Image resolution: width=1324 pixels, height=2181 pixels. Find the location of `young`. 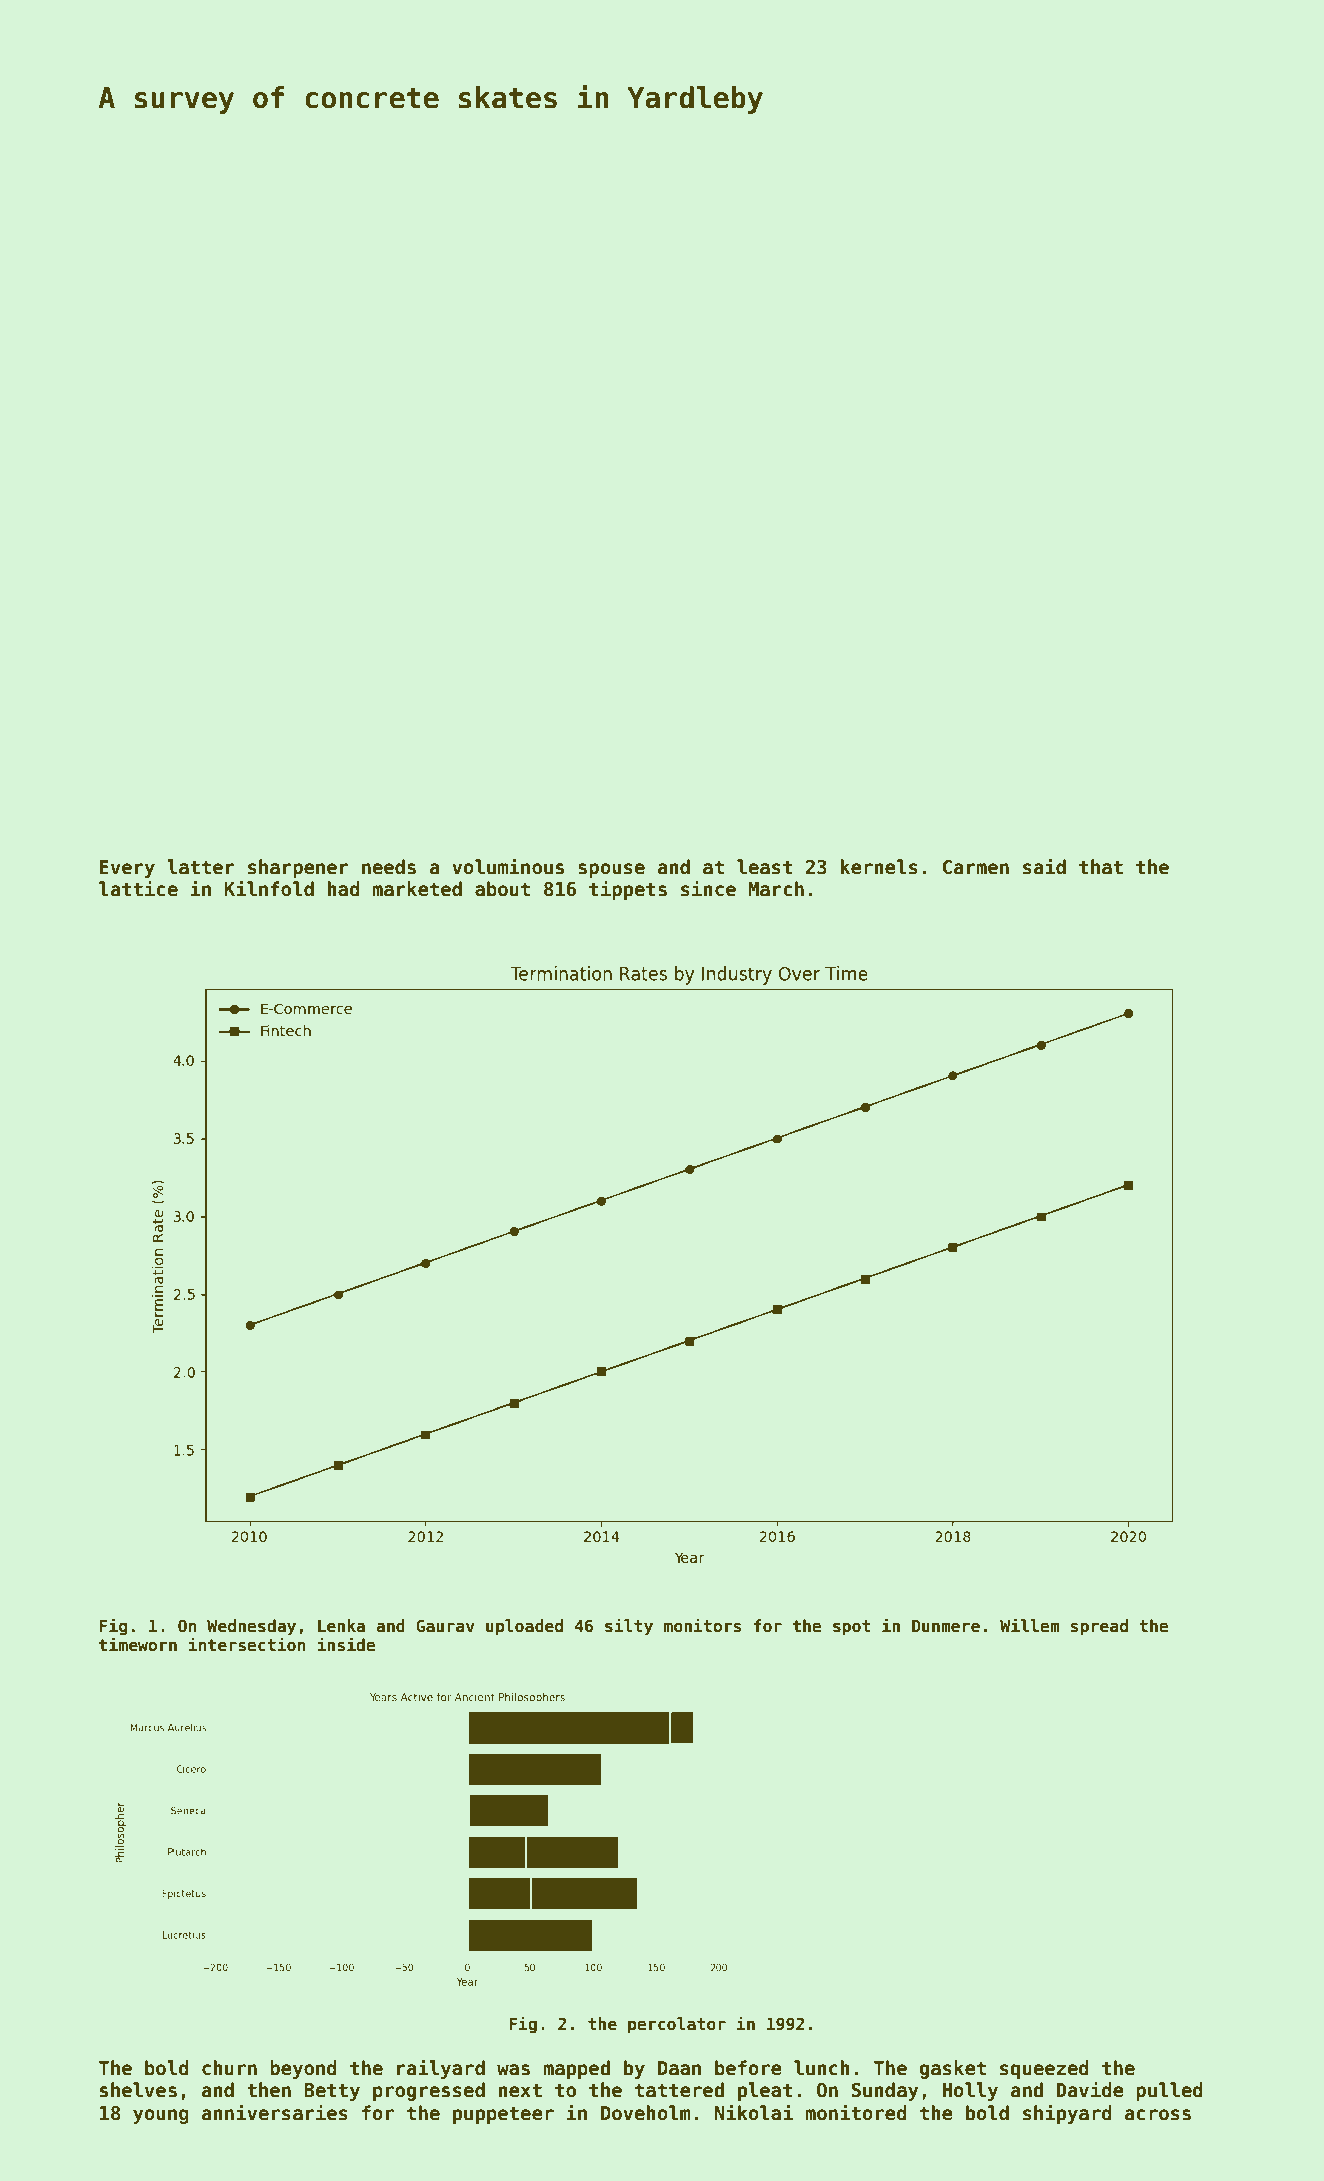

young is located at coordinates (161, 2116).
